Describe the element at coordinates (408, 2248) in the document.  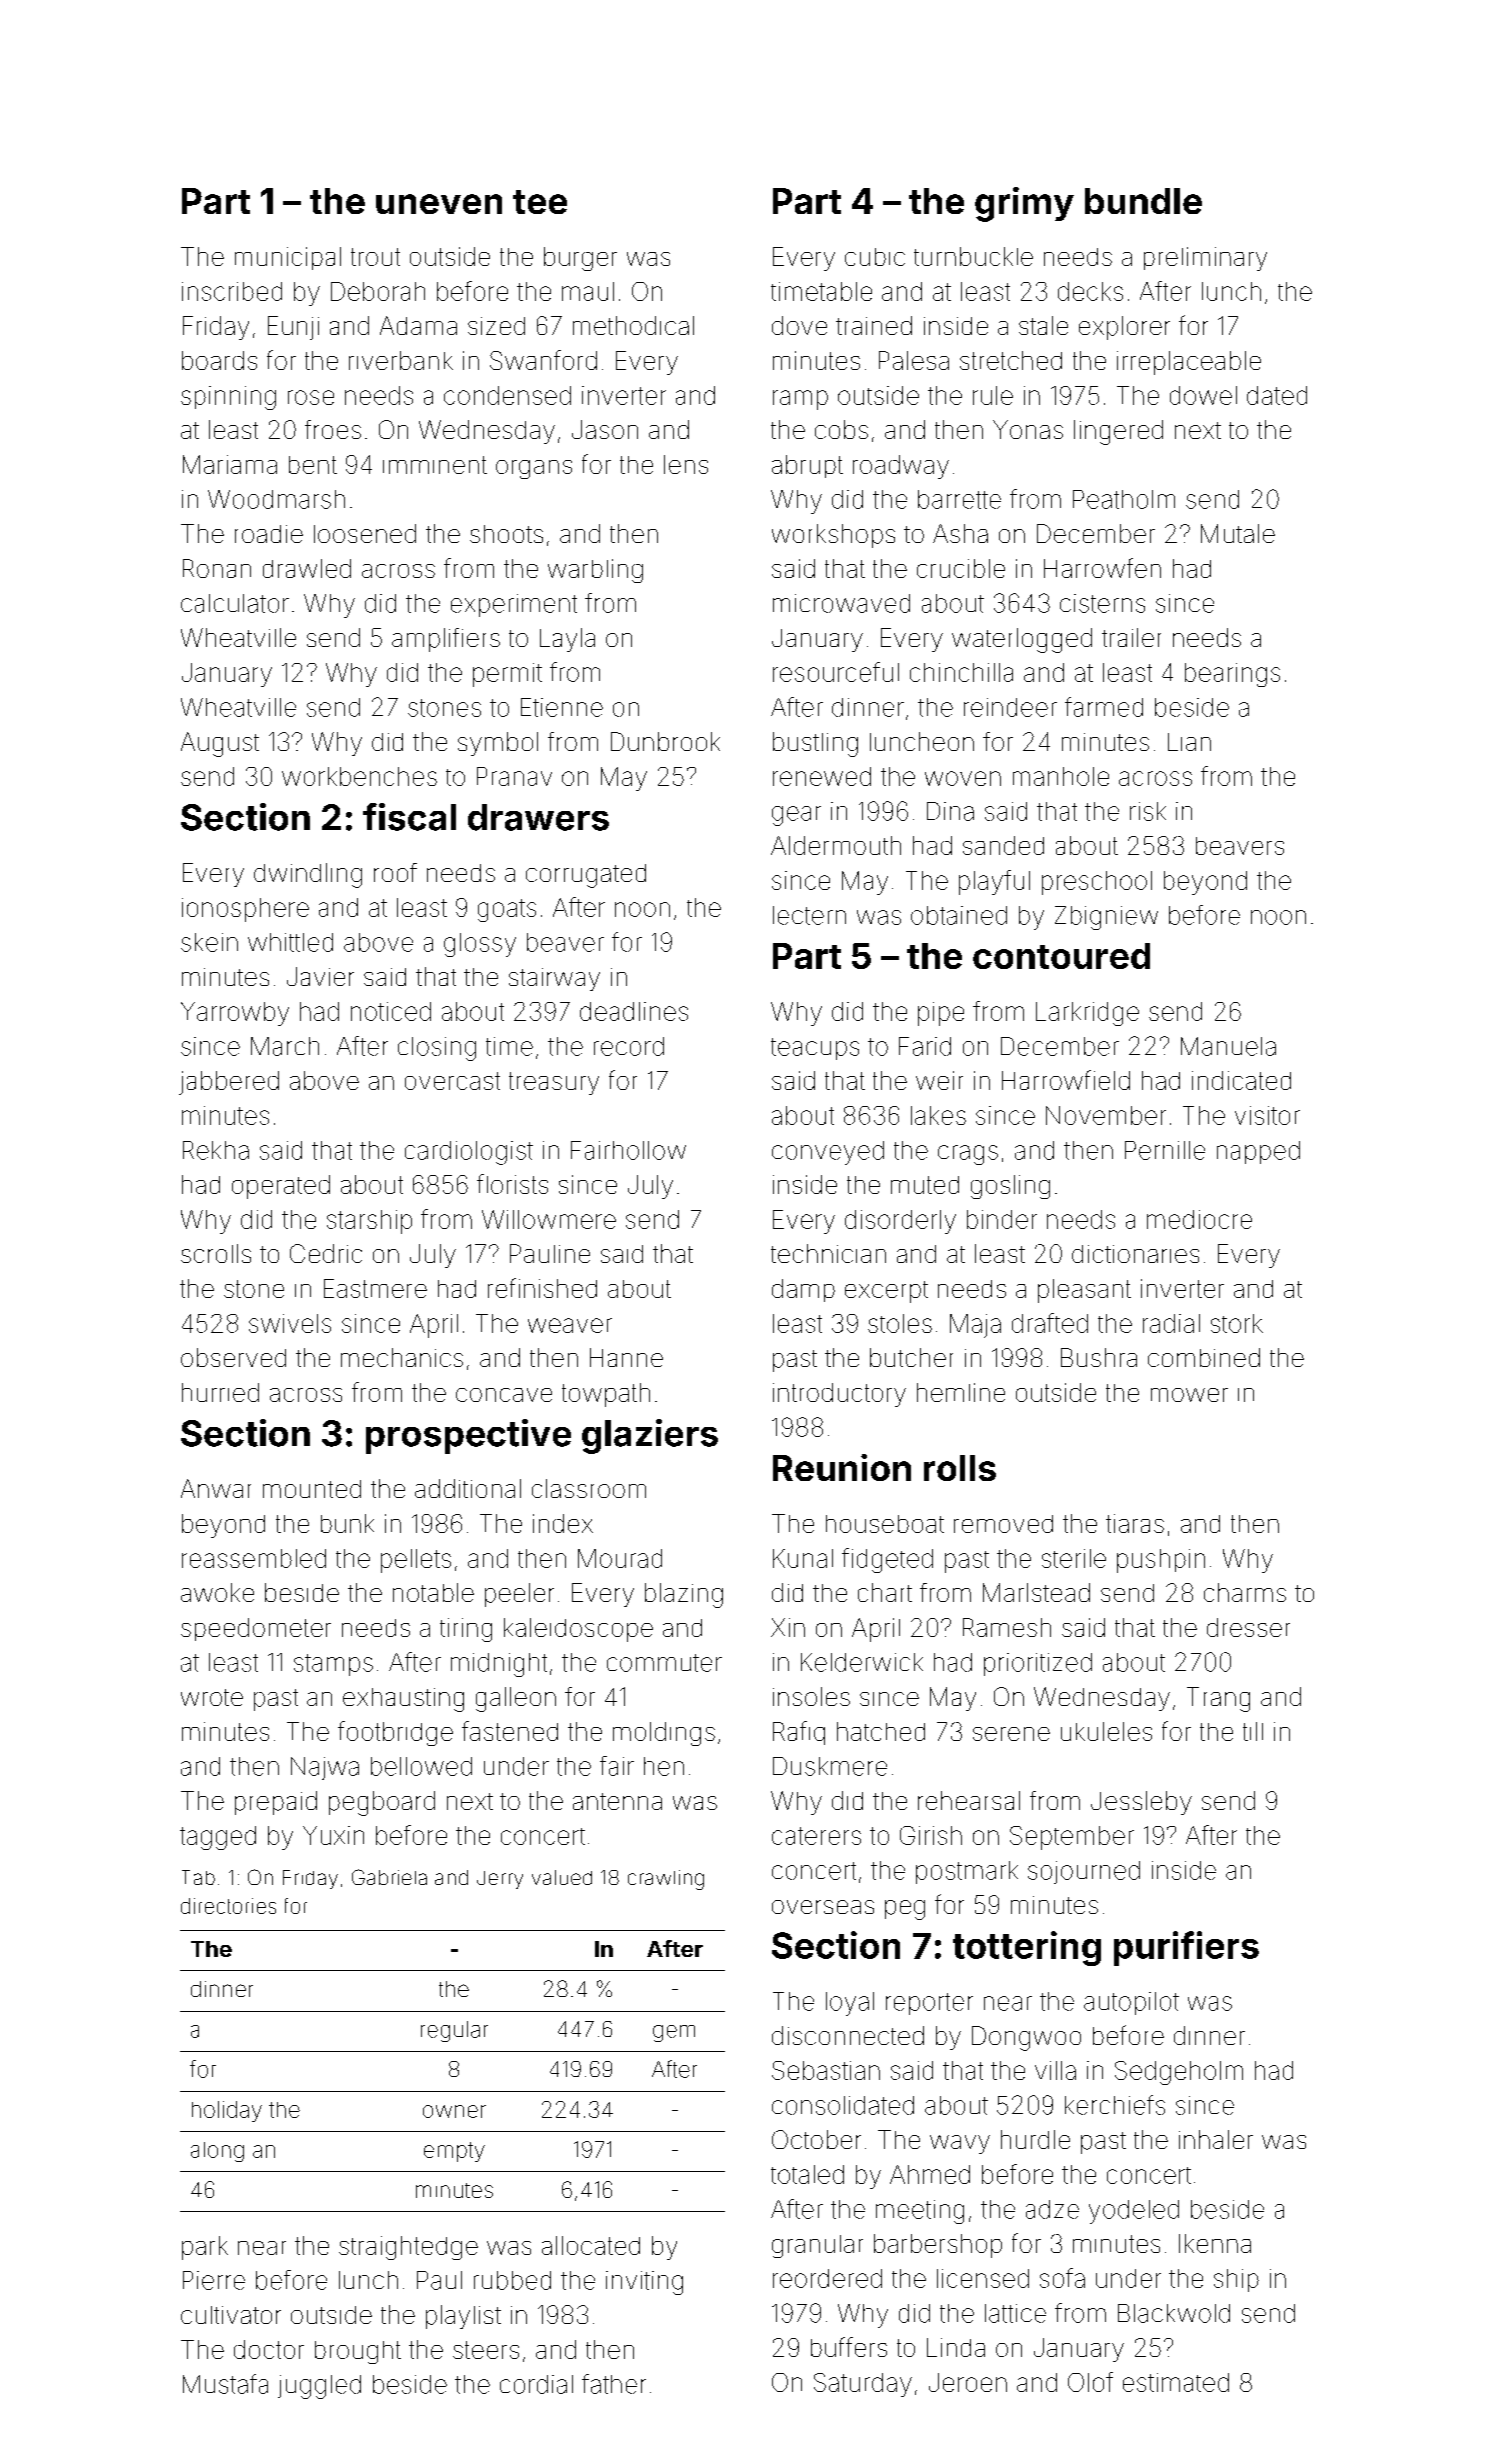
I see `straightedge` at that location.
